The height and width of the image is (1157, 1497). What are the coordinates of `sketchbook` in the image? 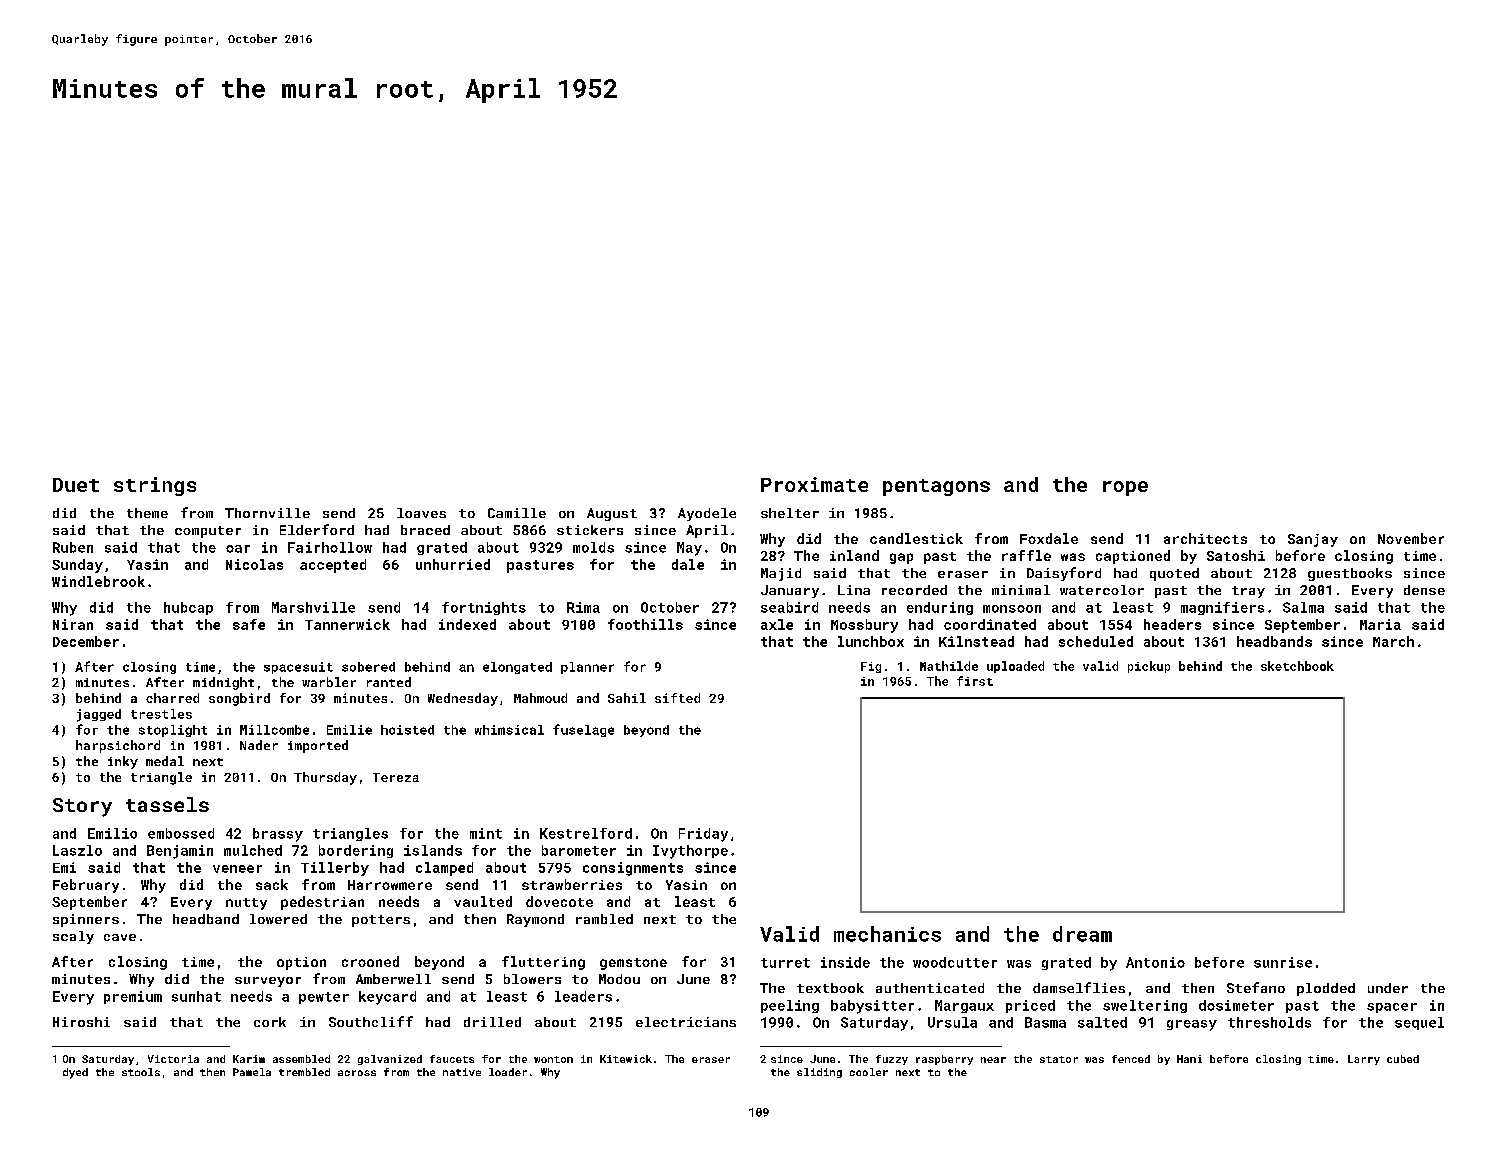 It's located at (1297, 666).
